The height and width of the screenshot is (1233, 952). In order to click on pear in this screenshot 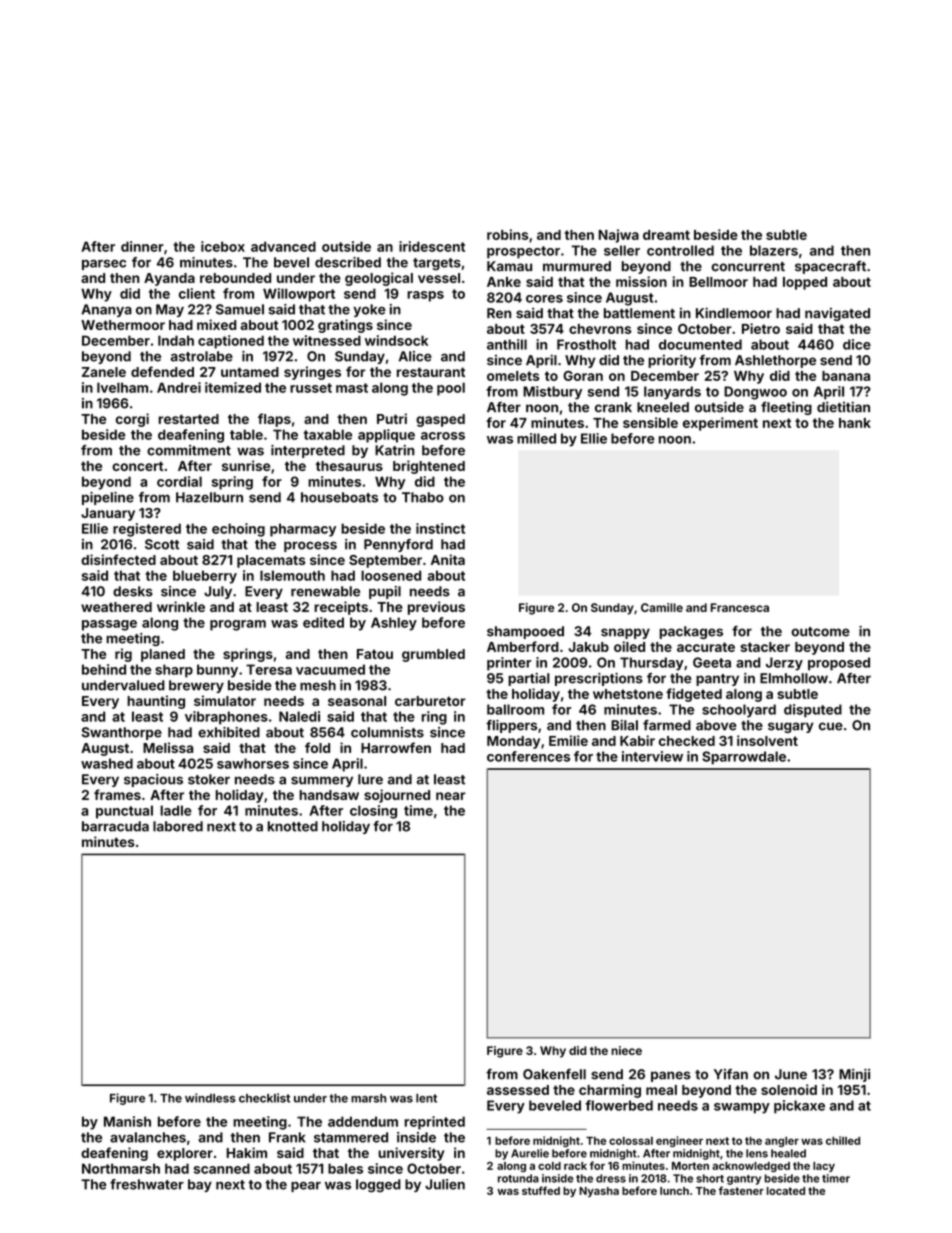, I will do `click(306, 1187)`.
